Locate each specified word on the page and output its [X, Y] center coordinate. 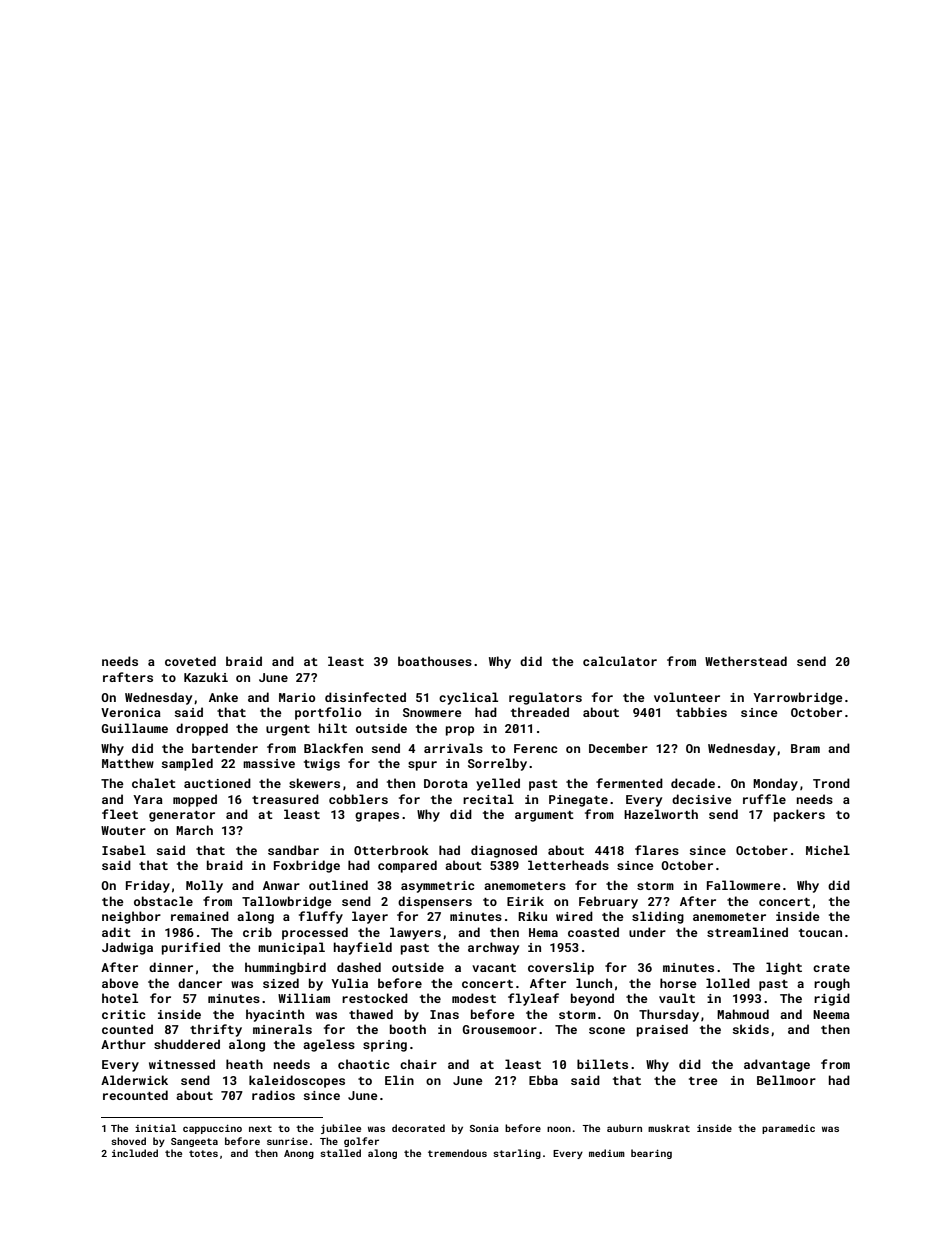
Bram [805, 748]
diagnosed [504, 851]
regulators [545, 698]
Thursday [669, 1015]
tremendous [457, 1153]
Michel [828, 850]
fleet [120, 814]
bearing [651, 1154]
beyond [592, 999]
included [135, 1153]
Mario [297, 697]
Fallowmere [744, 885]
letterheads [568, 865]
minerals [282, 1029]
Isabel [124, 850]
